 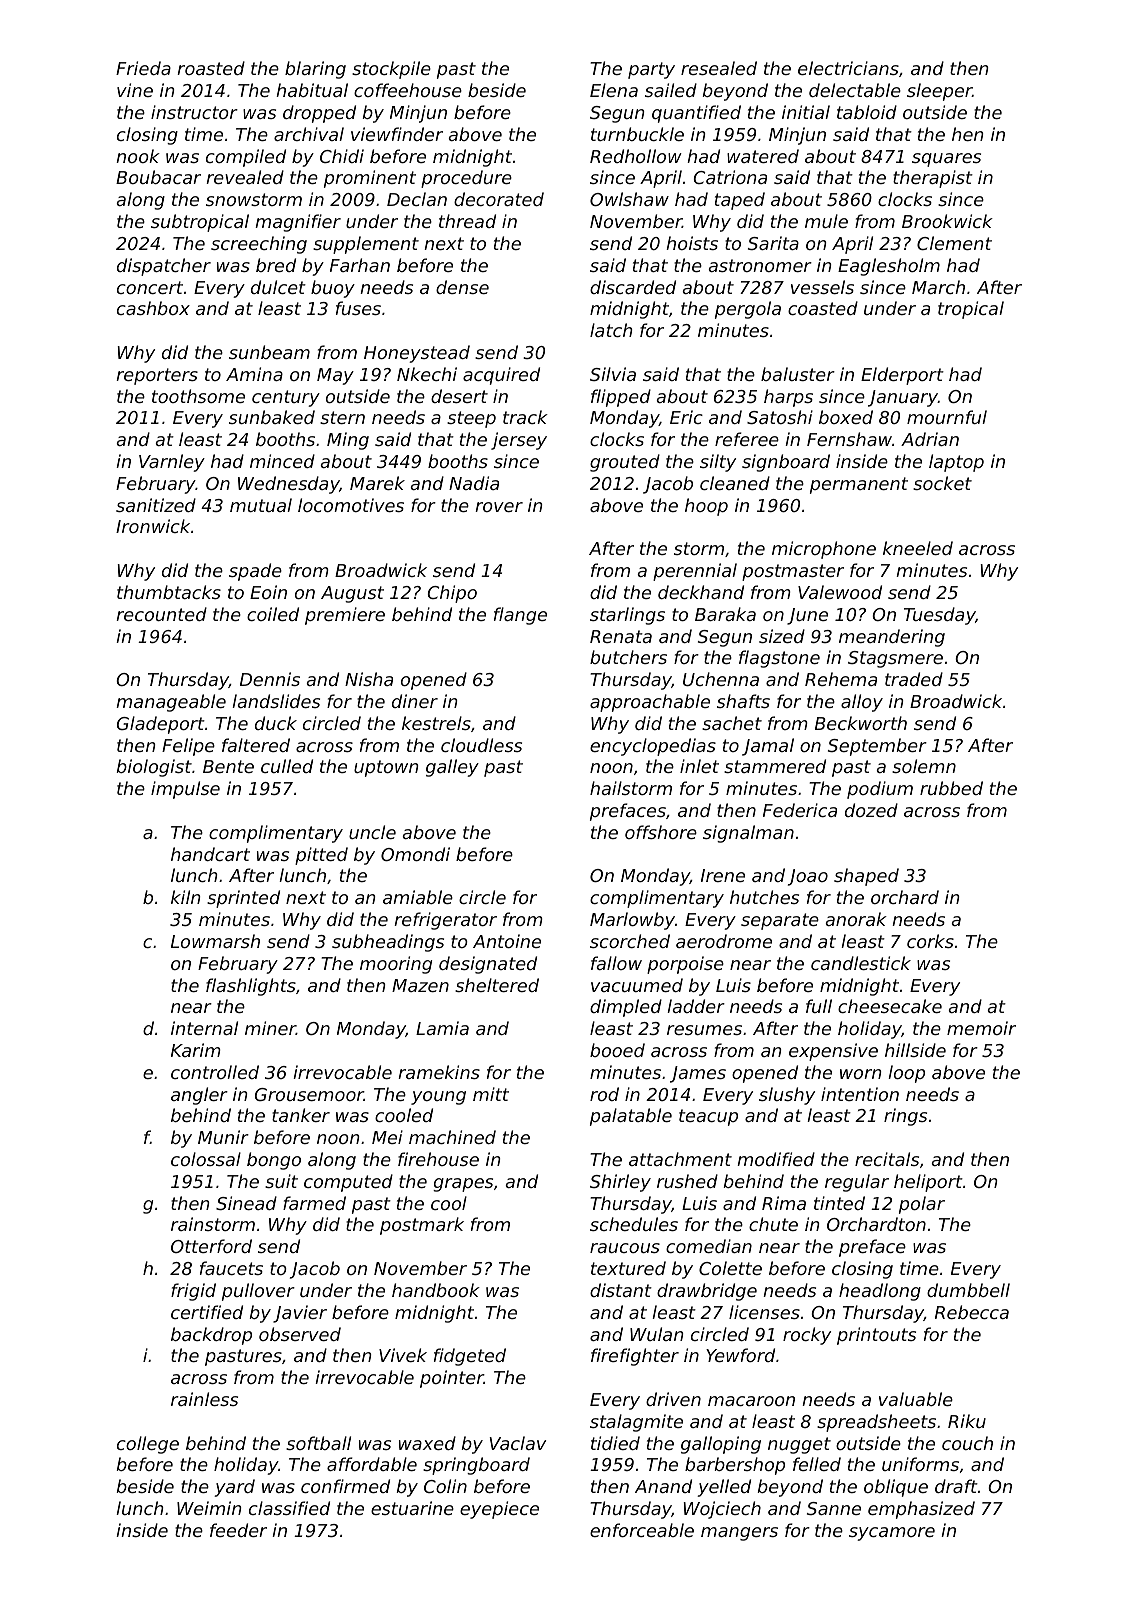 I want to click on grouted, so click(x=625, y=463).
